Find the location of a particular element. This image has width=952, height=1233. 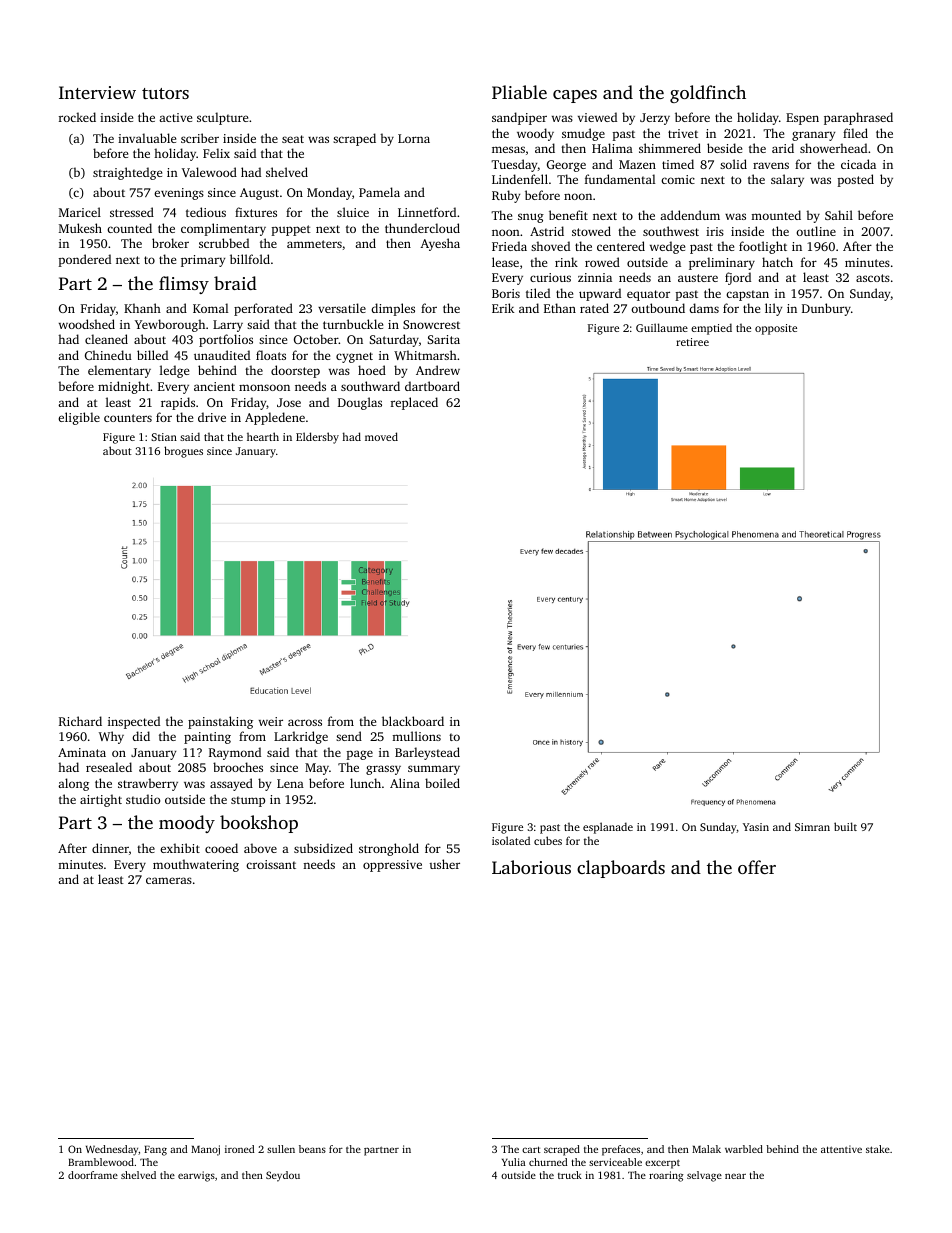

Bramblewood is located at coordinates (101, 1162).
